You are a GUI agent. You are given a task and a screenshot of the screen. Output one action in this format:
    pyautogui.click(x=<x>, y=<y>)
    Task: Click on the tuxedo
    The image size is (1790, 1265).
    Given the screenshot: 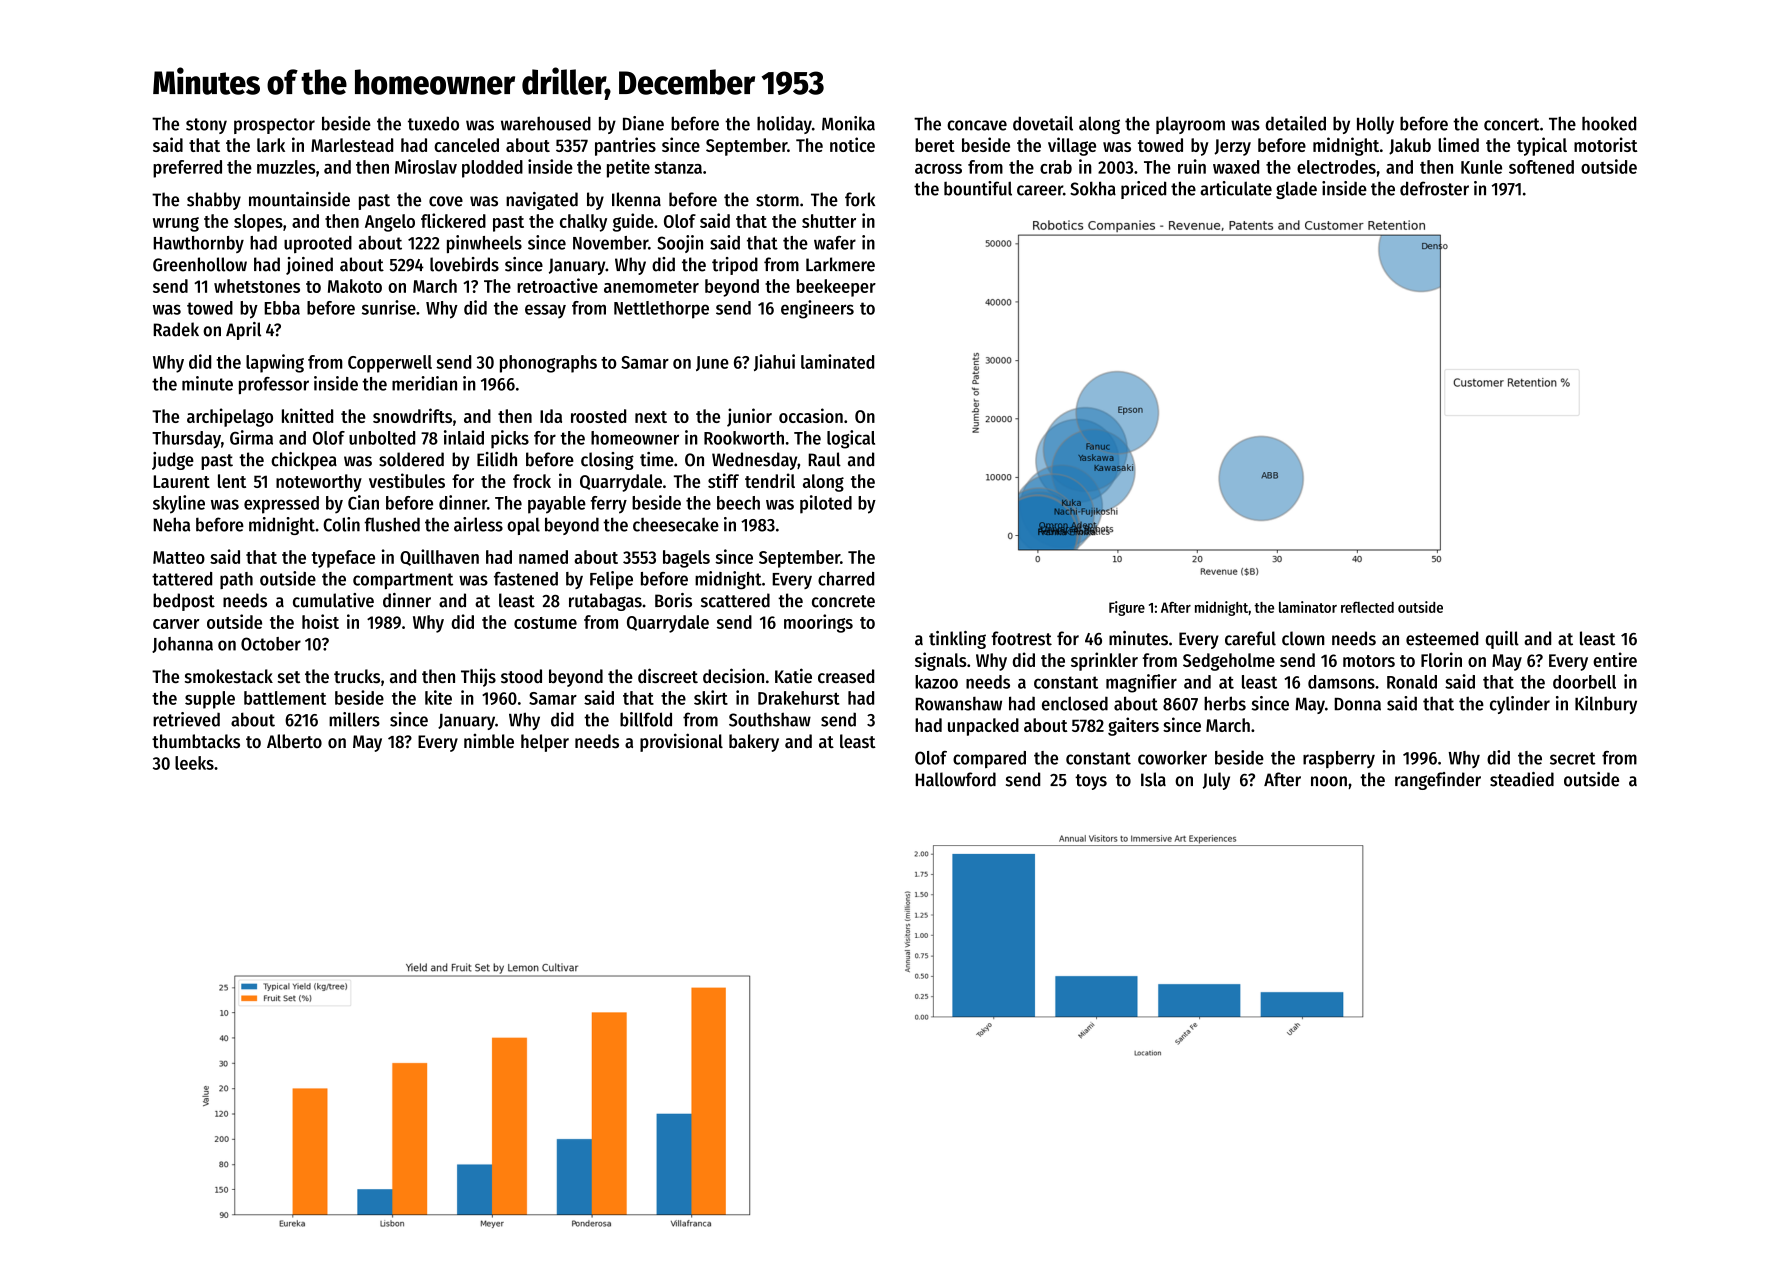 What is the action you would take?
    pyautogui.click(x=433, y=123)
